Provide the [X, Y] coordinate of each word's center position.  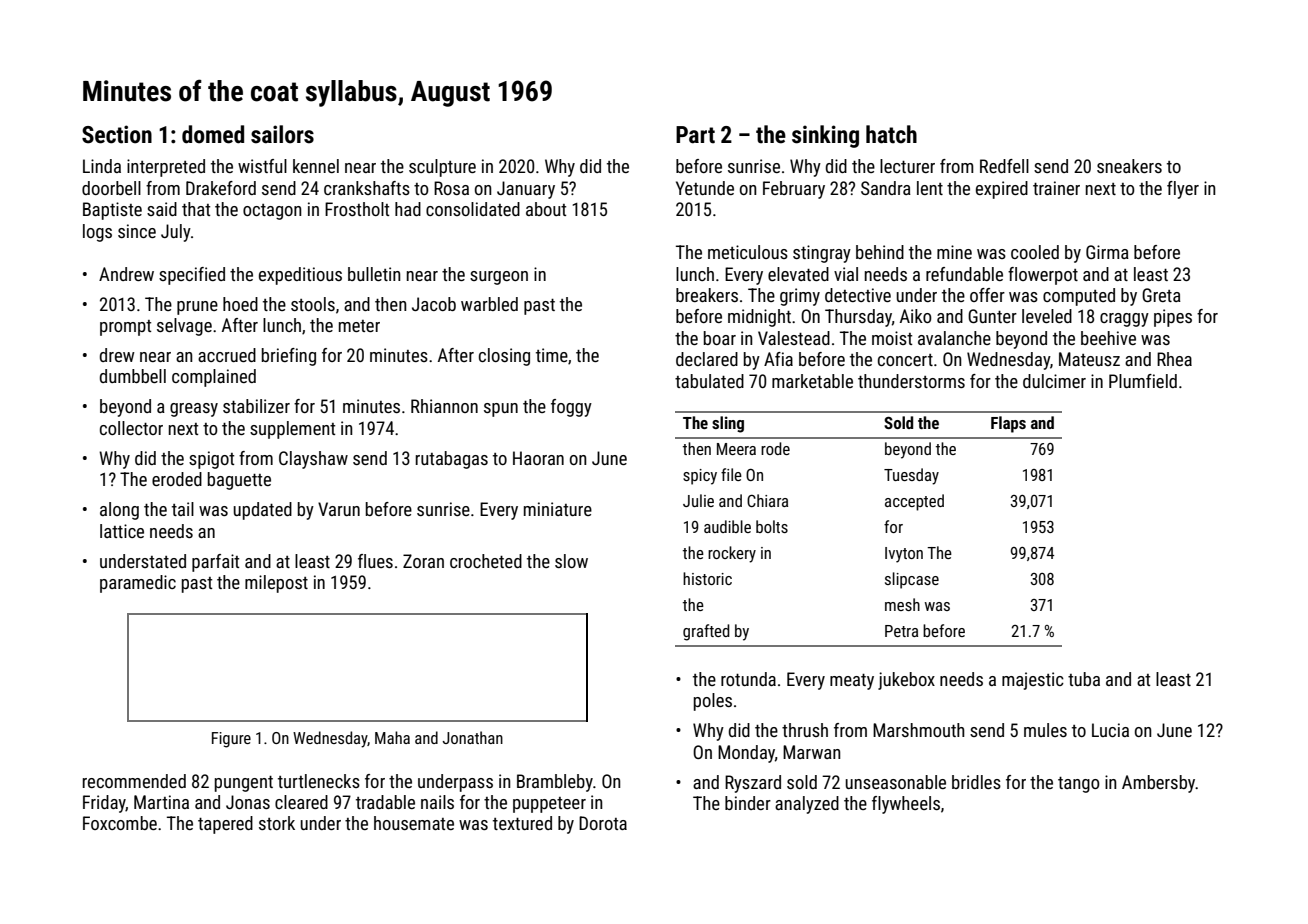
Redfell [1004, 166]
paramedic [138, 584]
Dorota [603, 823]
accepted [914, 502]
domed [213, 134]
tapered [225, 825]
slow [571, 561]
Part [695, 135]
